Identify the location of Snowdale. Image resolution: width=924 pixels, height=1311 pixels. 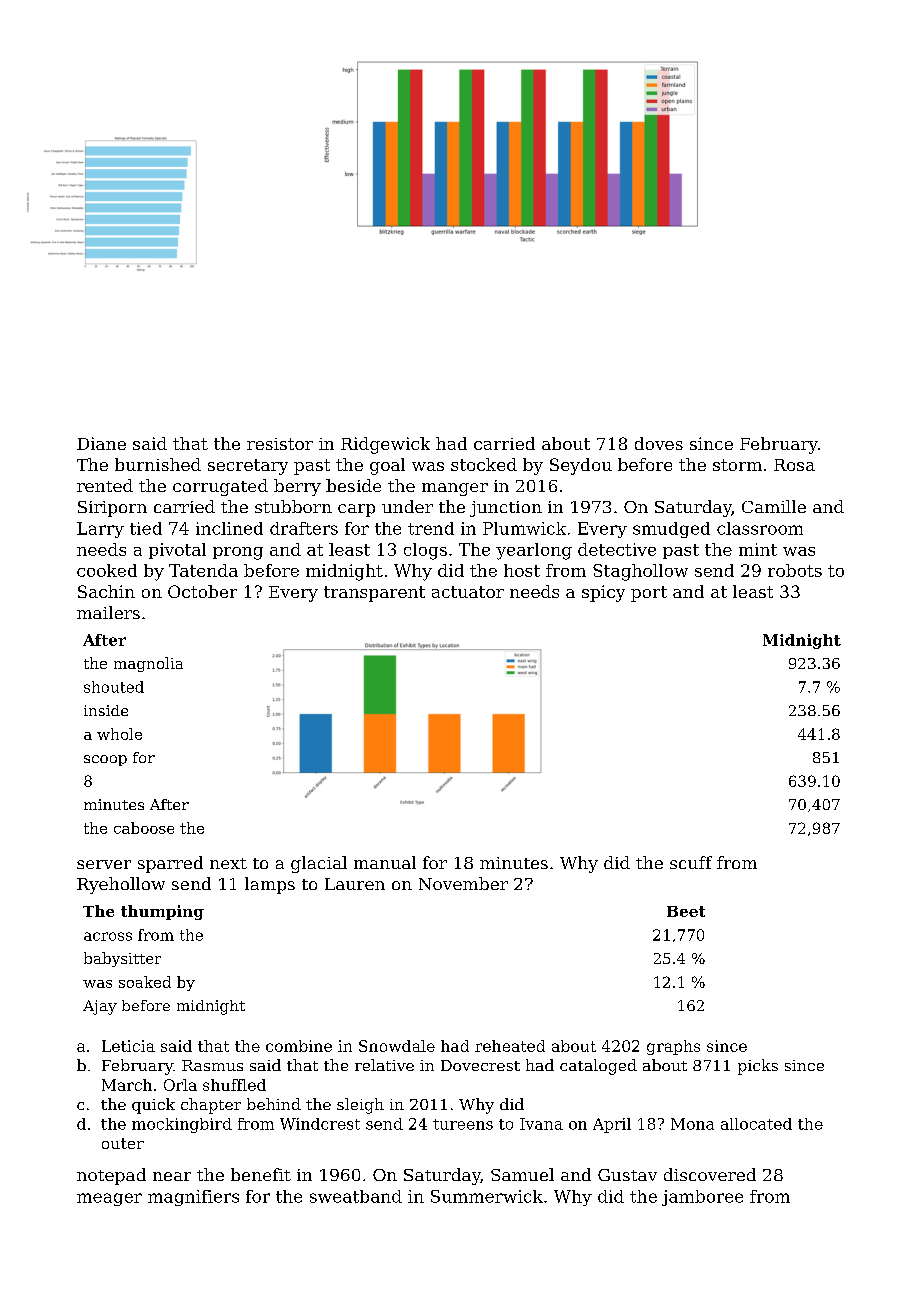
(397, 1046).
